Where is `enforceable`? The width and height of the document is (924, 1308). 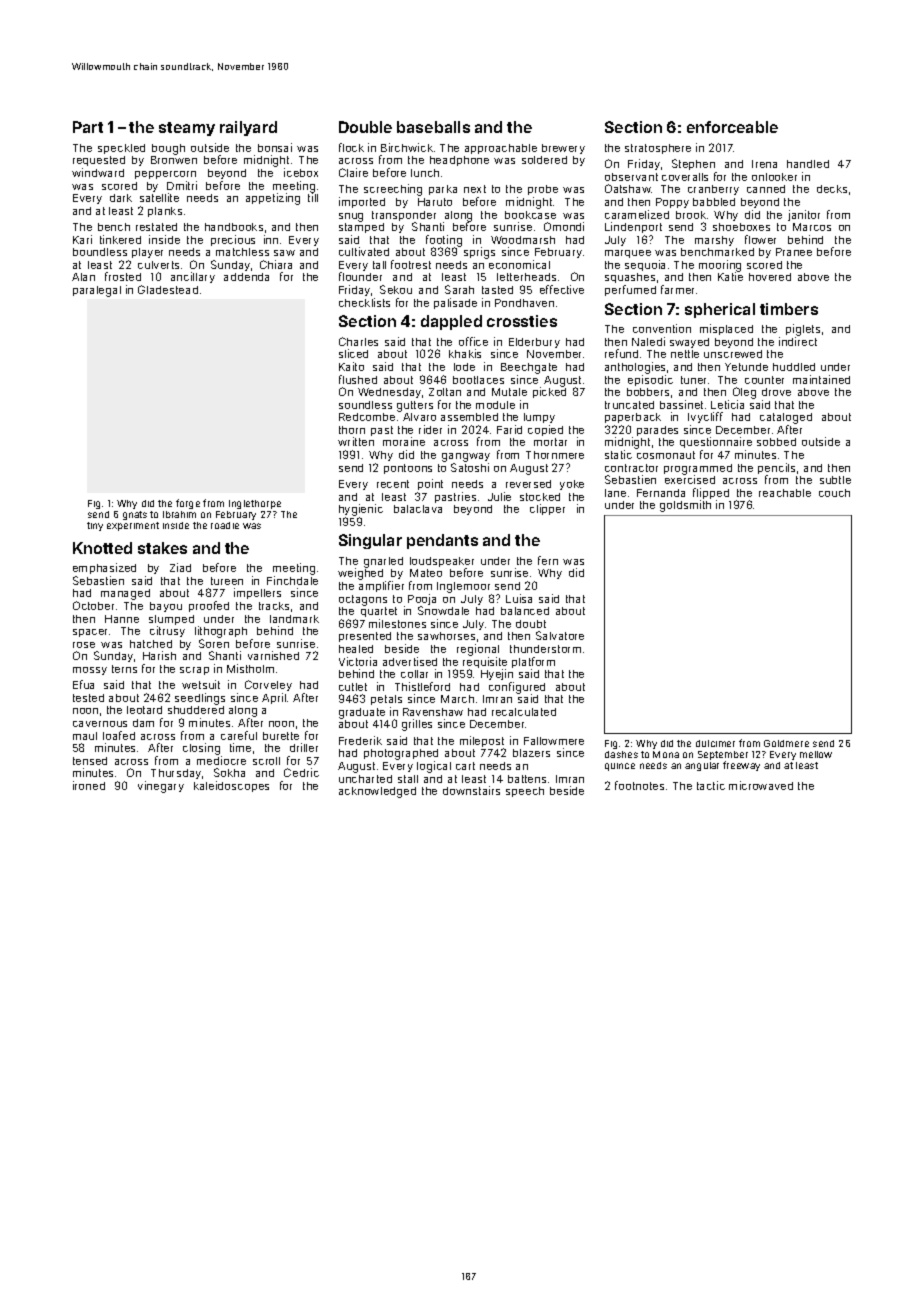 enforceable is located at coordinates (732, 127).
